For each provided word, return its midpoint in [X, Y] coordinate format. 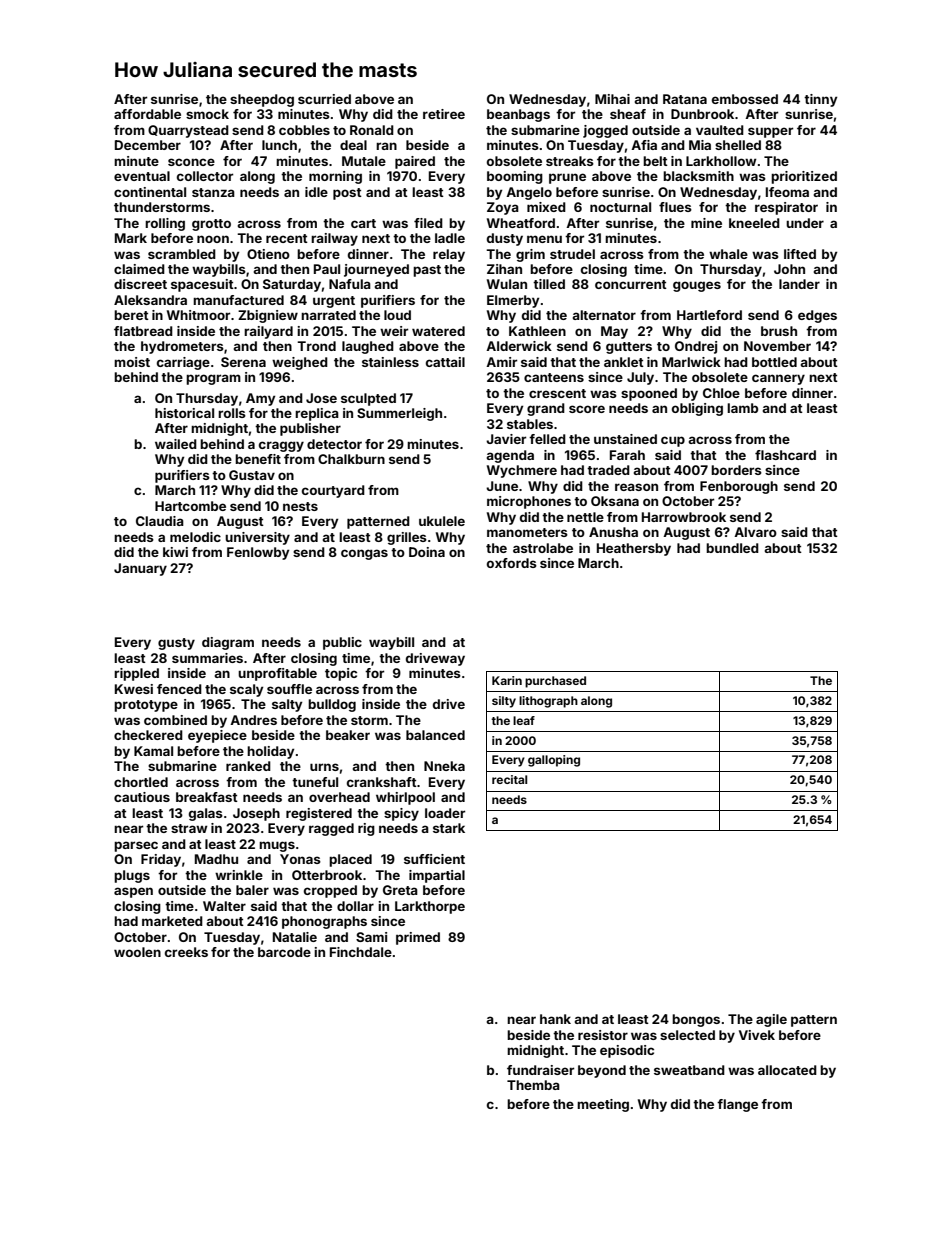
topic [341, 674]
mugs [277, 846]
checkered [148, 735]
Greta [400, 890]
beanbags [518, 115]
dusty [505, 239]
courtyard [333, 491]
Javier [506, 439]
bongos [696, 1020]
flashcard [785, 455]
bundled [732, 548]
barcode [284, 952]
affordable [147, 114]
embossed [745, 99]
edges [817, 316]
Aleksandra [150, 300]
